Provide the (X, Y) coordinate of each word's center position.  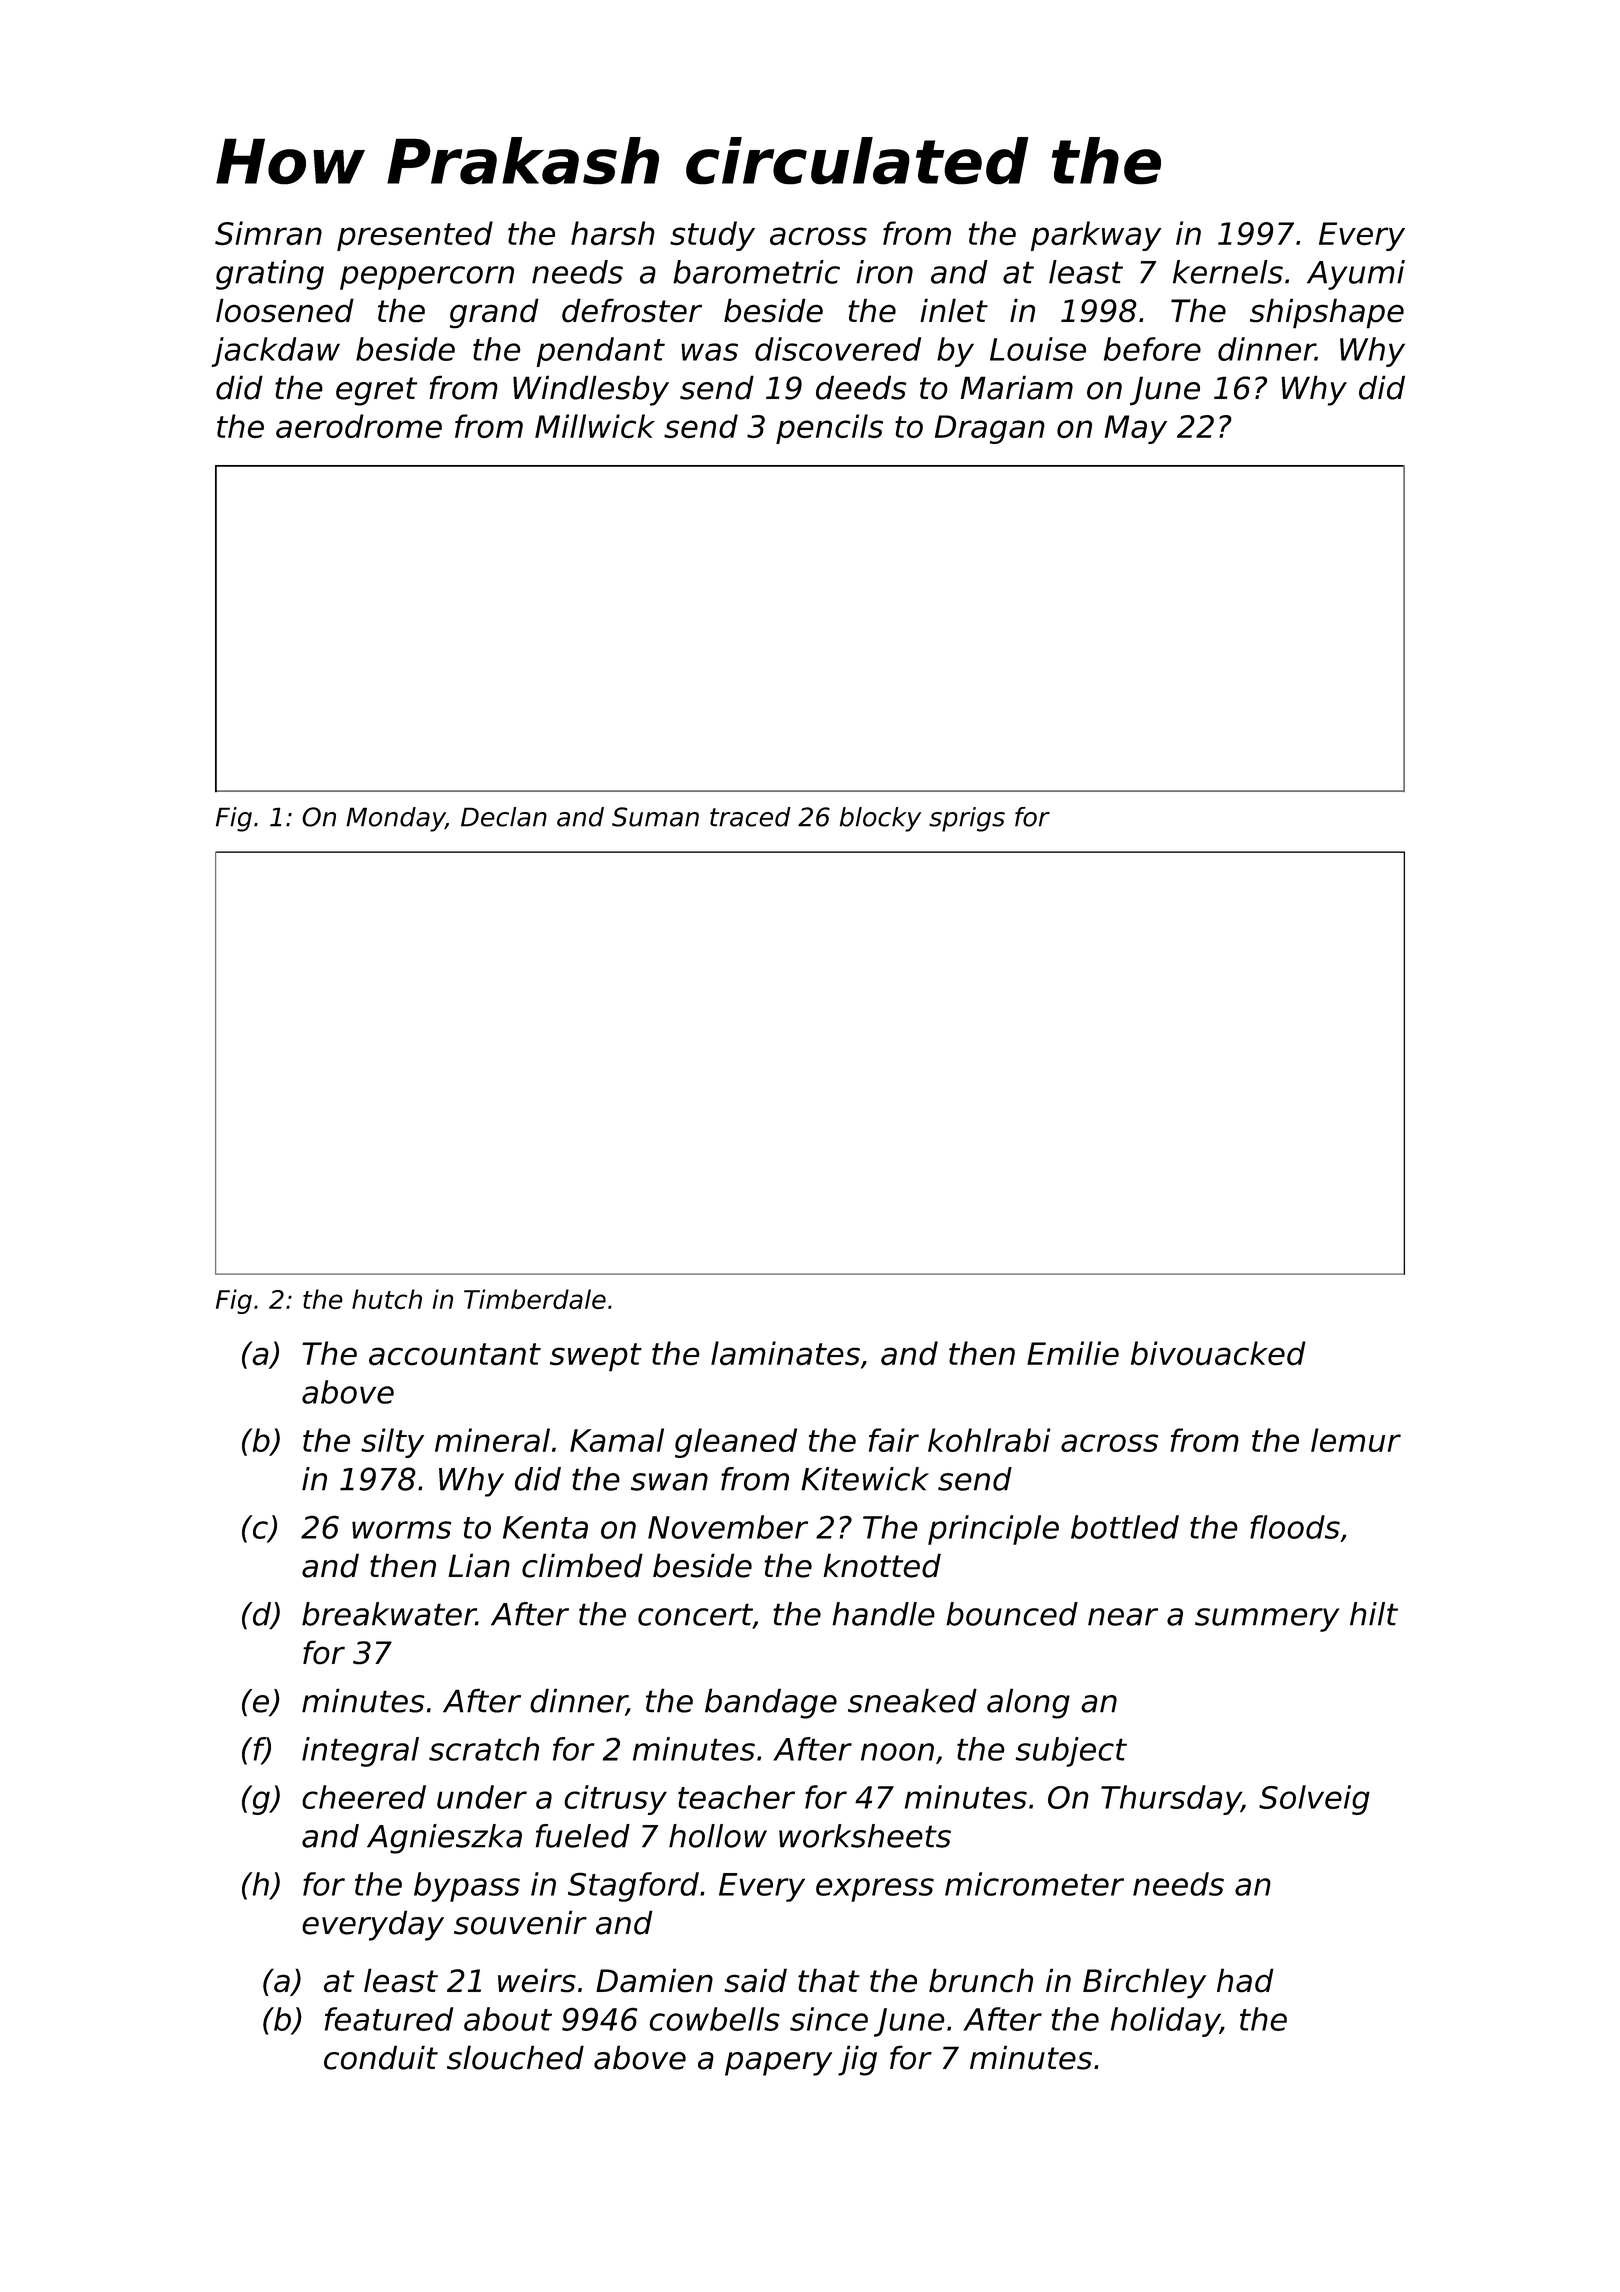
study (712, 236)
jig (857, 2060)
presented (415, 236)
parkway (1096, 236)
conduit (381, 2057)
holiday (1165, 2022)
